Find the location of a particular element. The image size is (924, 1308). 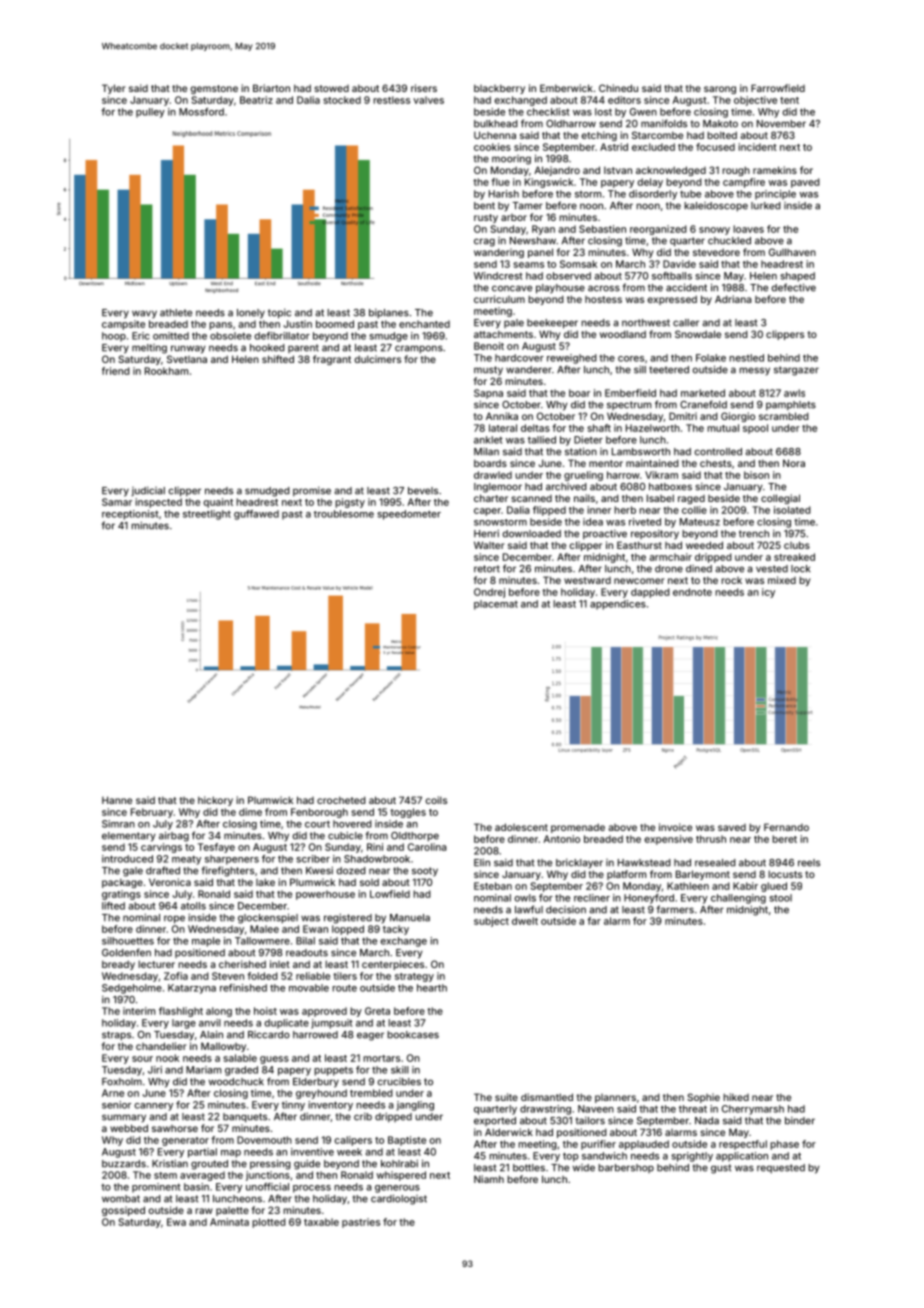

Hanne is located at coordinates (117, 800).
